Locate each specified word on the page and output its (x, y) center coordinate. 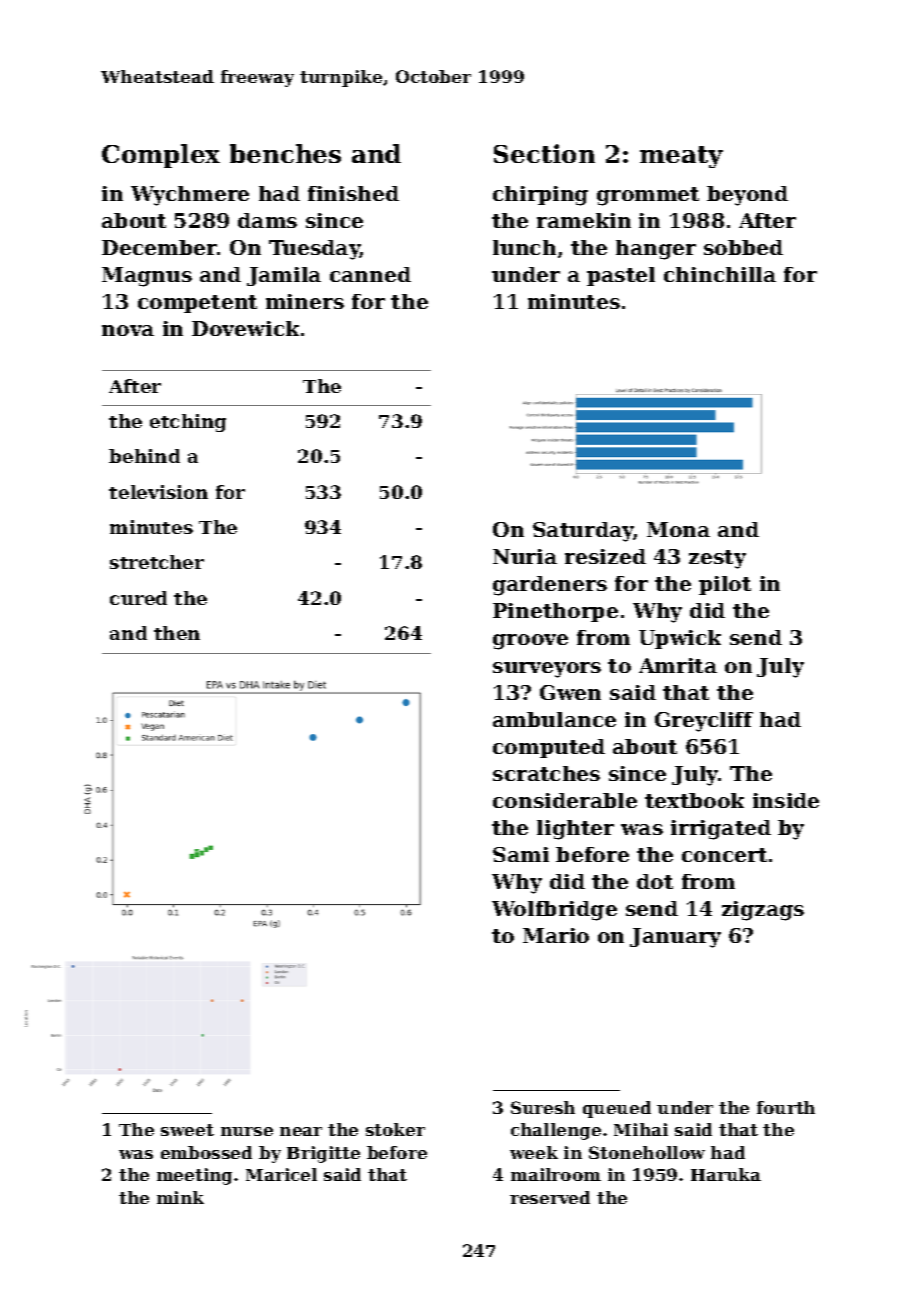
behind (144, 456)
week (534, 1152)
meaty (681, 157)
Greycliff (704, 722)
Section (544, 153)
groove (530, 642)
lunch (524, 247)
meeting (194, 1176)
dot (655, 881)
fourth (786, 1107)
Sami (521, 854)
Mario (556, 935)
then (177, 633)
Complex (161, 156)
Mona (678, 529)
